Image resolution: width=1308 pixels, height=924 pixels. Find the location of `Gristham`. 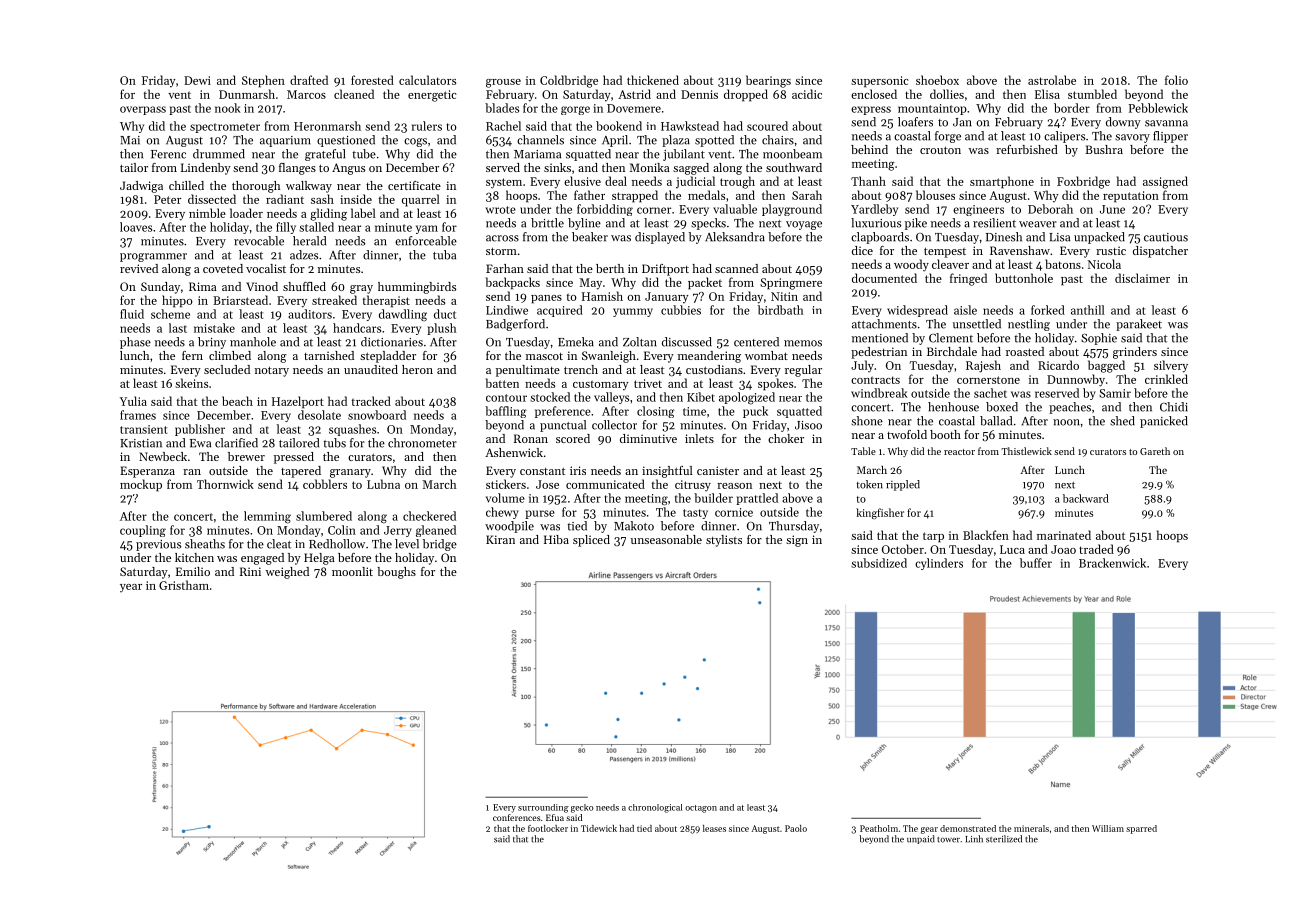

Gristham is located at coordinates (184, 585).
